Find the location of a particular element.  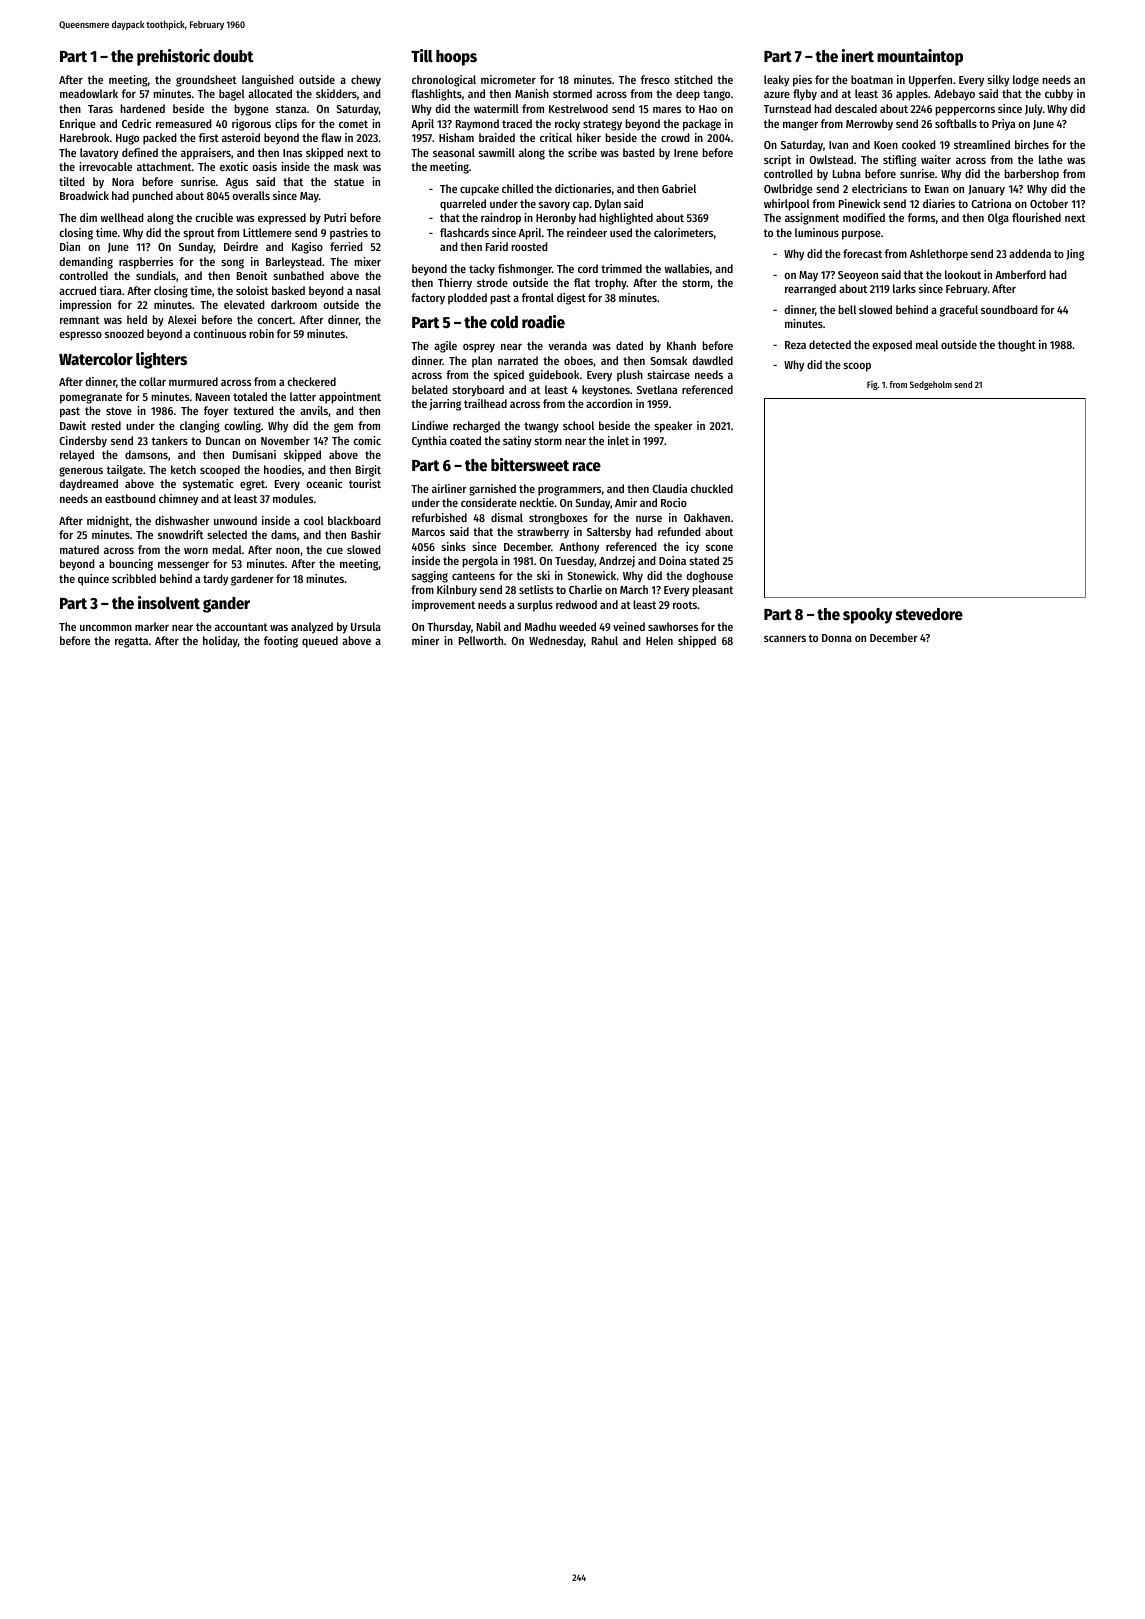

detected is located at coordinates (830, 344).
